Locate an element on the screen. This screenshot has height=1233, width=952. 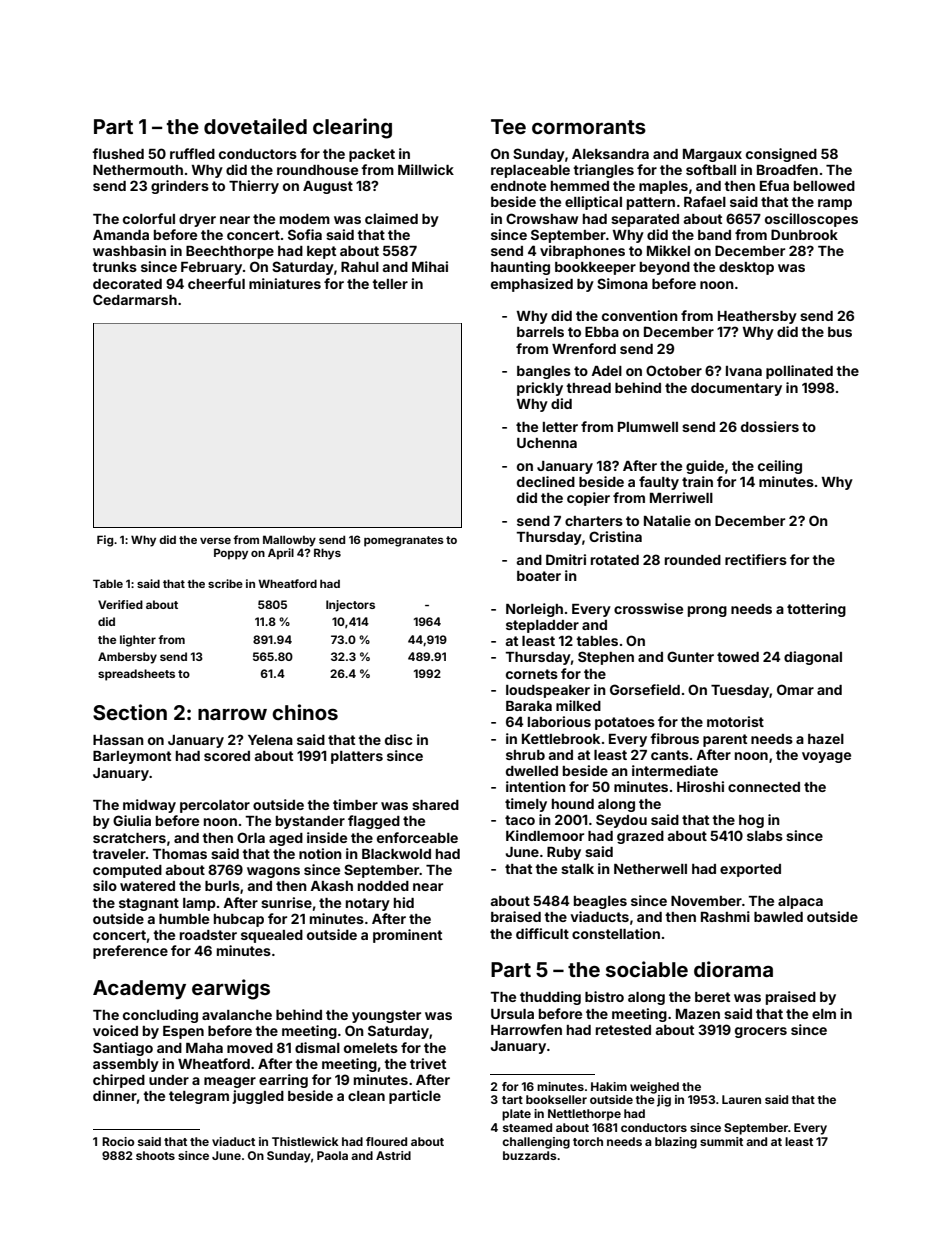
October is located at coordinates (674, 370).
